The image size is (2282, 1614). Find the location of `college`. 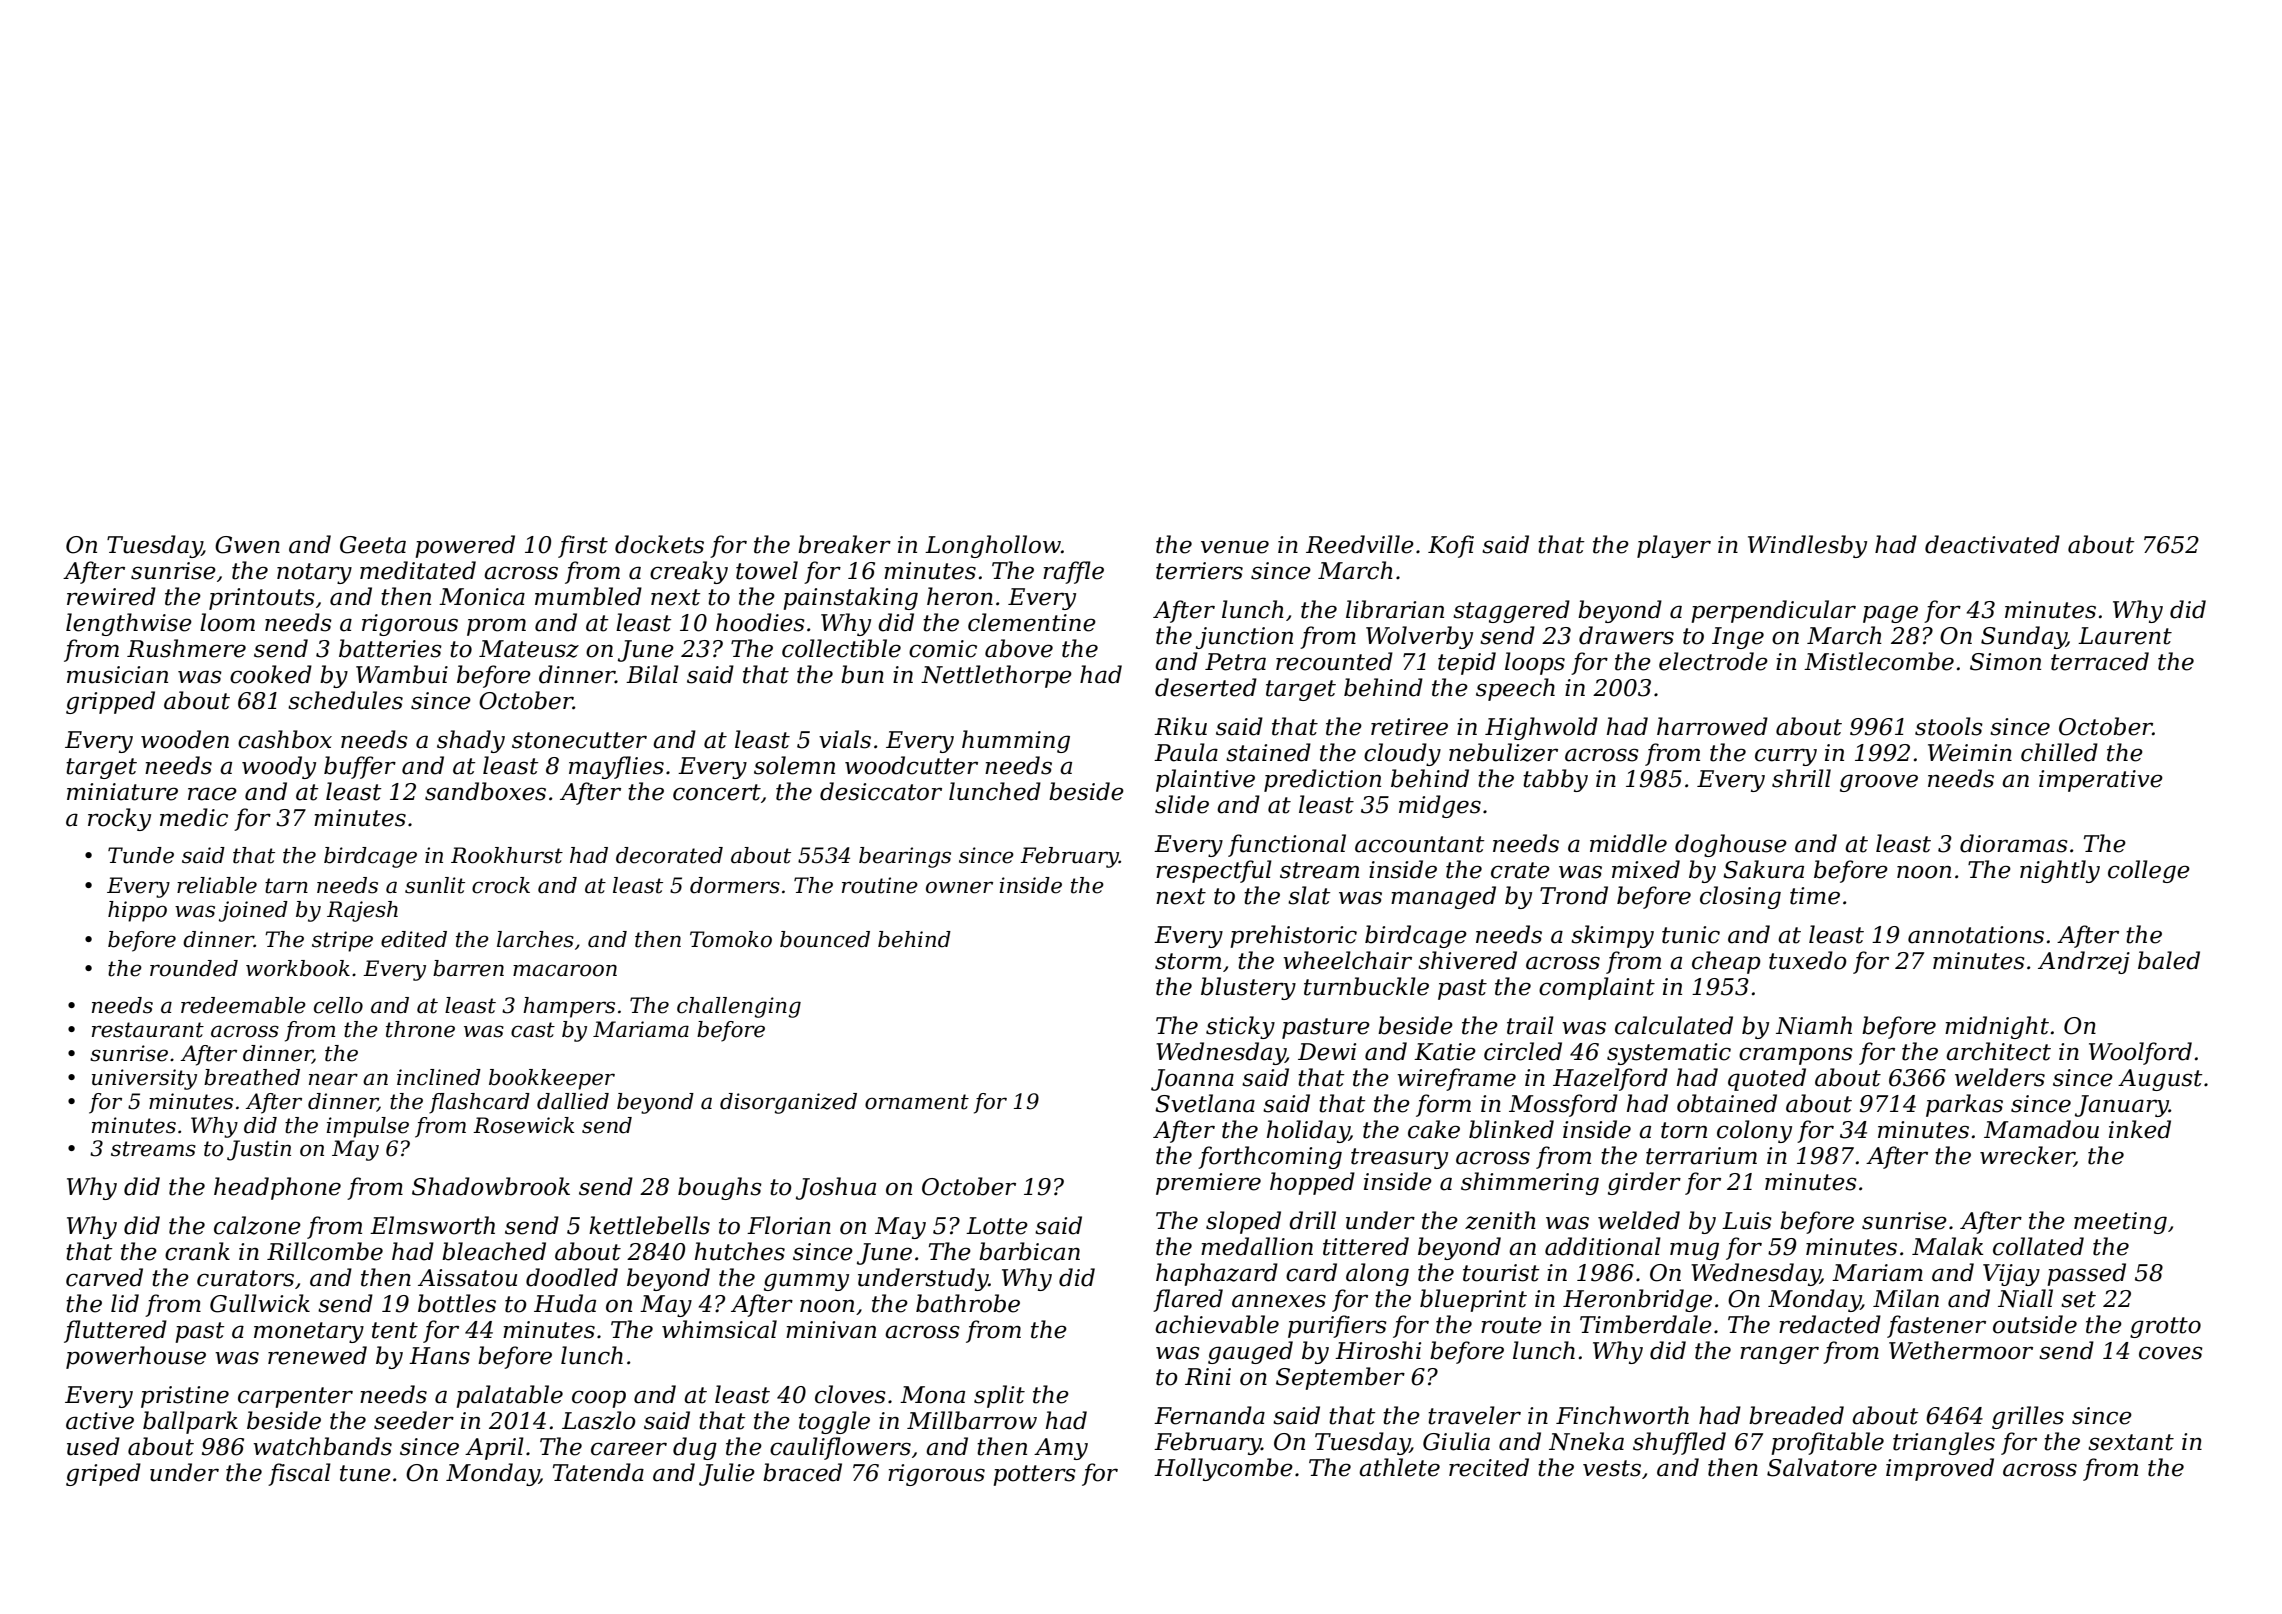

college is located at coordinates (2149, 871).
